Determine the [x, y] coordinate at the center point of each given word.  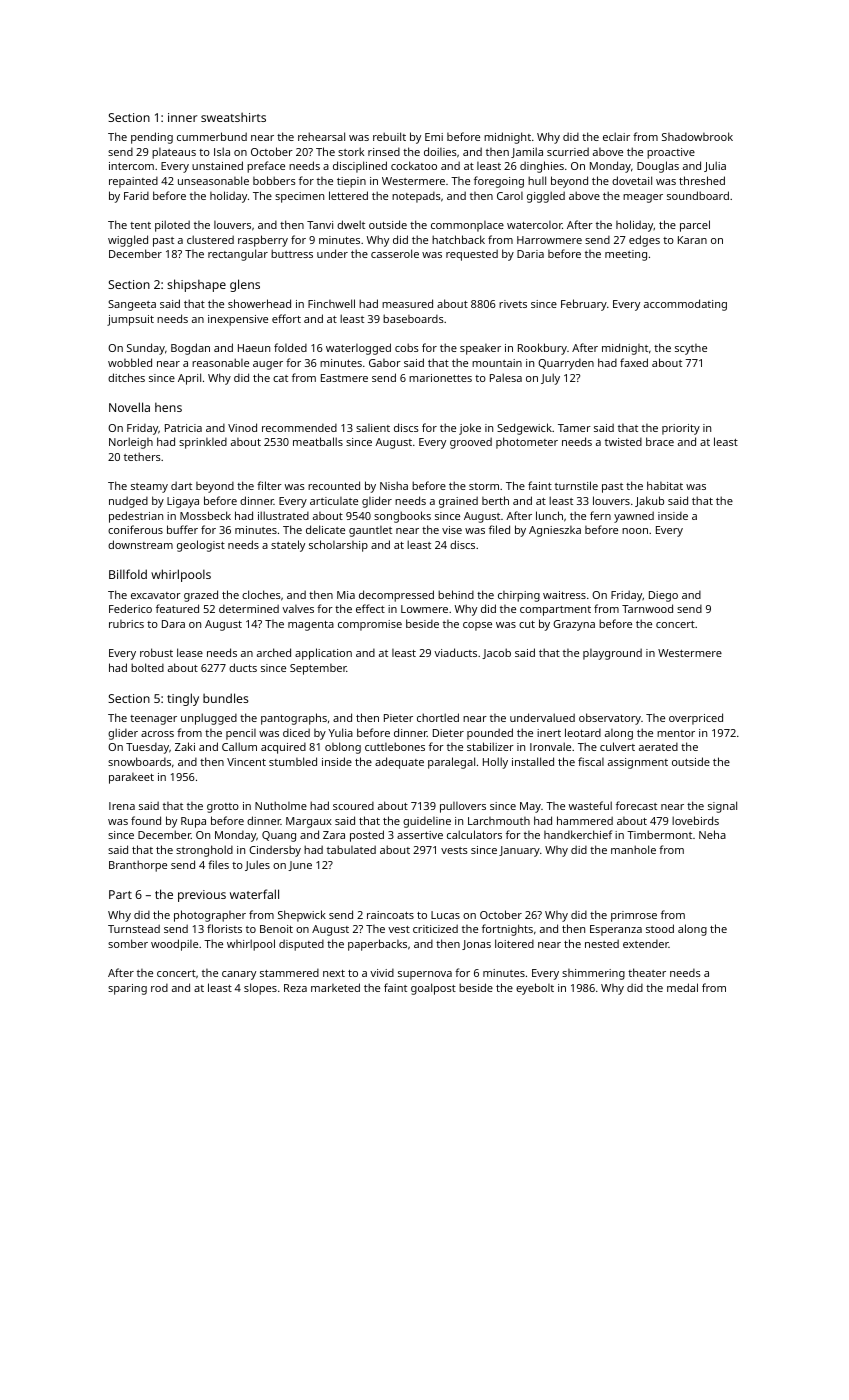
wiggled [128, 241]
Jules [257, 865]
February [584, 305]
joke [470, 429]
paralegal [451, 763]
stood [660, 928]
